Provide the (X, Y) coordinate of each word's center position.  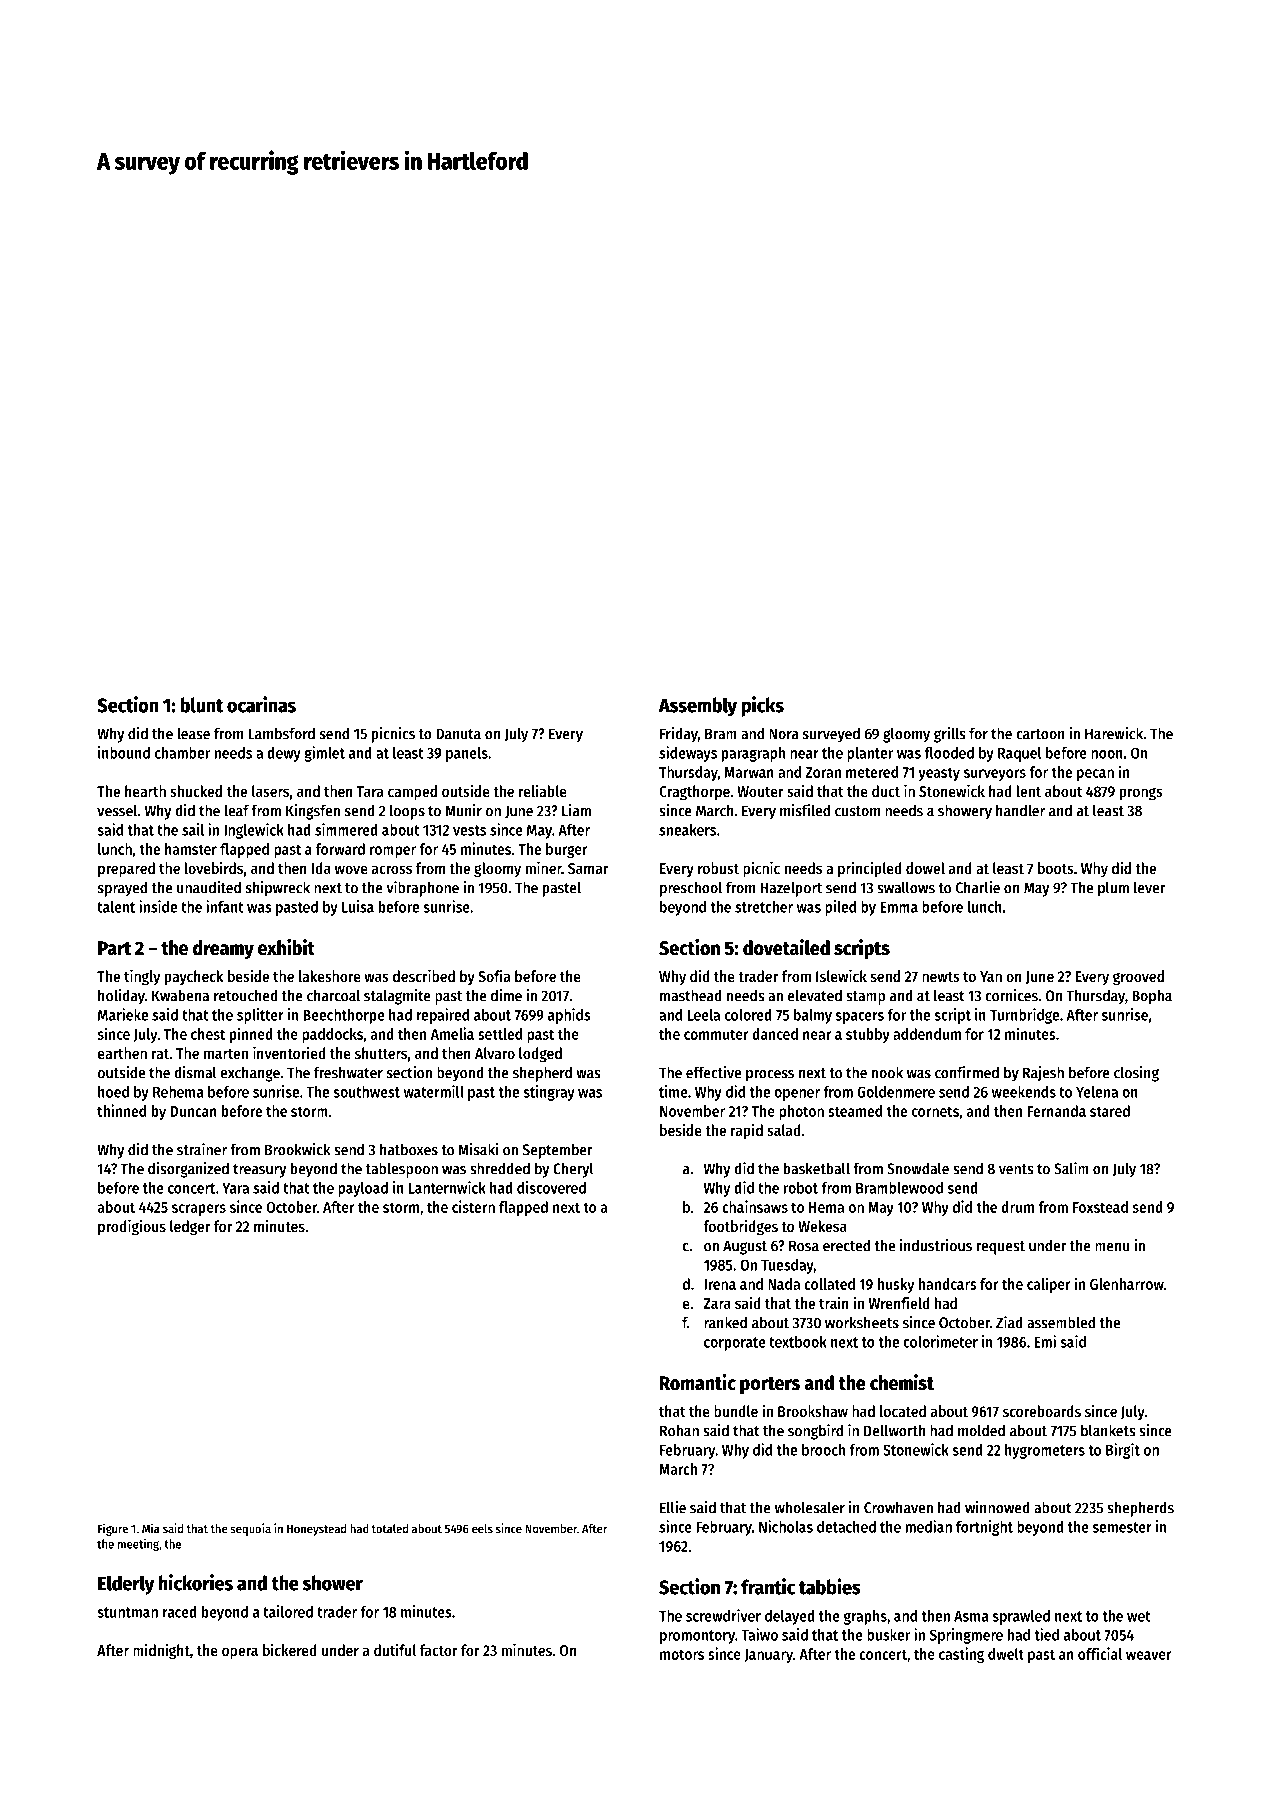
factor (439, 1650)
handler (1020, 810)
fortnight (984, 1528)
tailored (288, 1611)
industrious (936, 1245)
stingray (549, 1093)
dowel (925, 868)
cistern (473, 1206)
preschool (691, 889)
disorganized (188, 1170)
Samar (588, 868)
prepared (126, 870)
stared (1110, 1111)
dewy (284, 754)
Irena (720, 1284)
